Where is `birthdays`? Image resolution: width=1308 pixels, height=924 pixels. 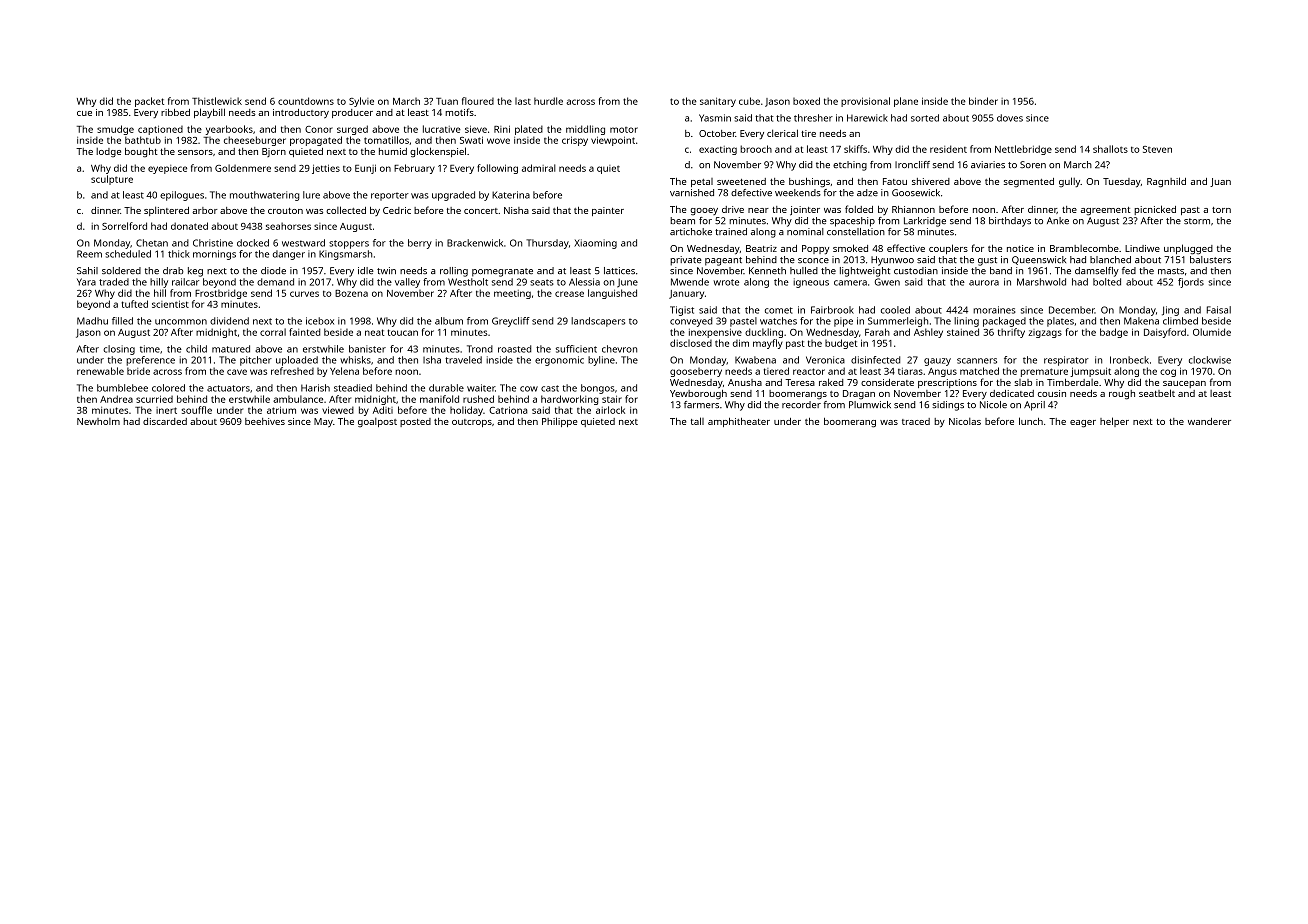 birthdays is located at coordinates (1010, 222).
